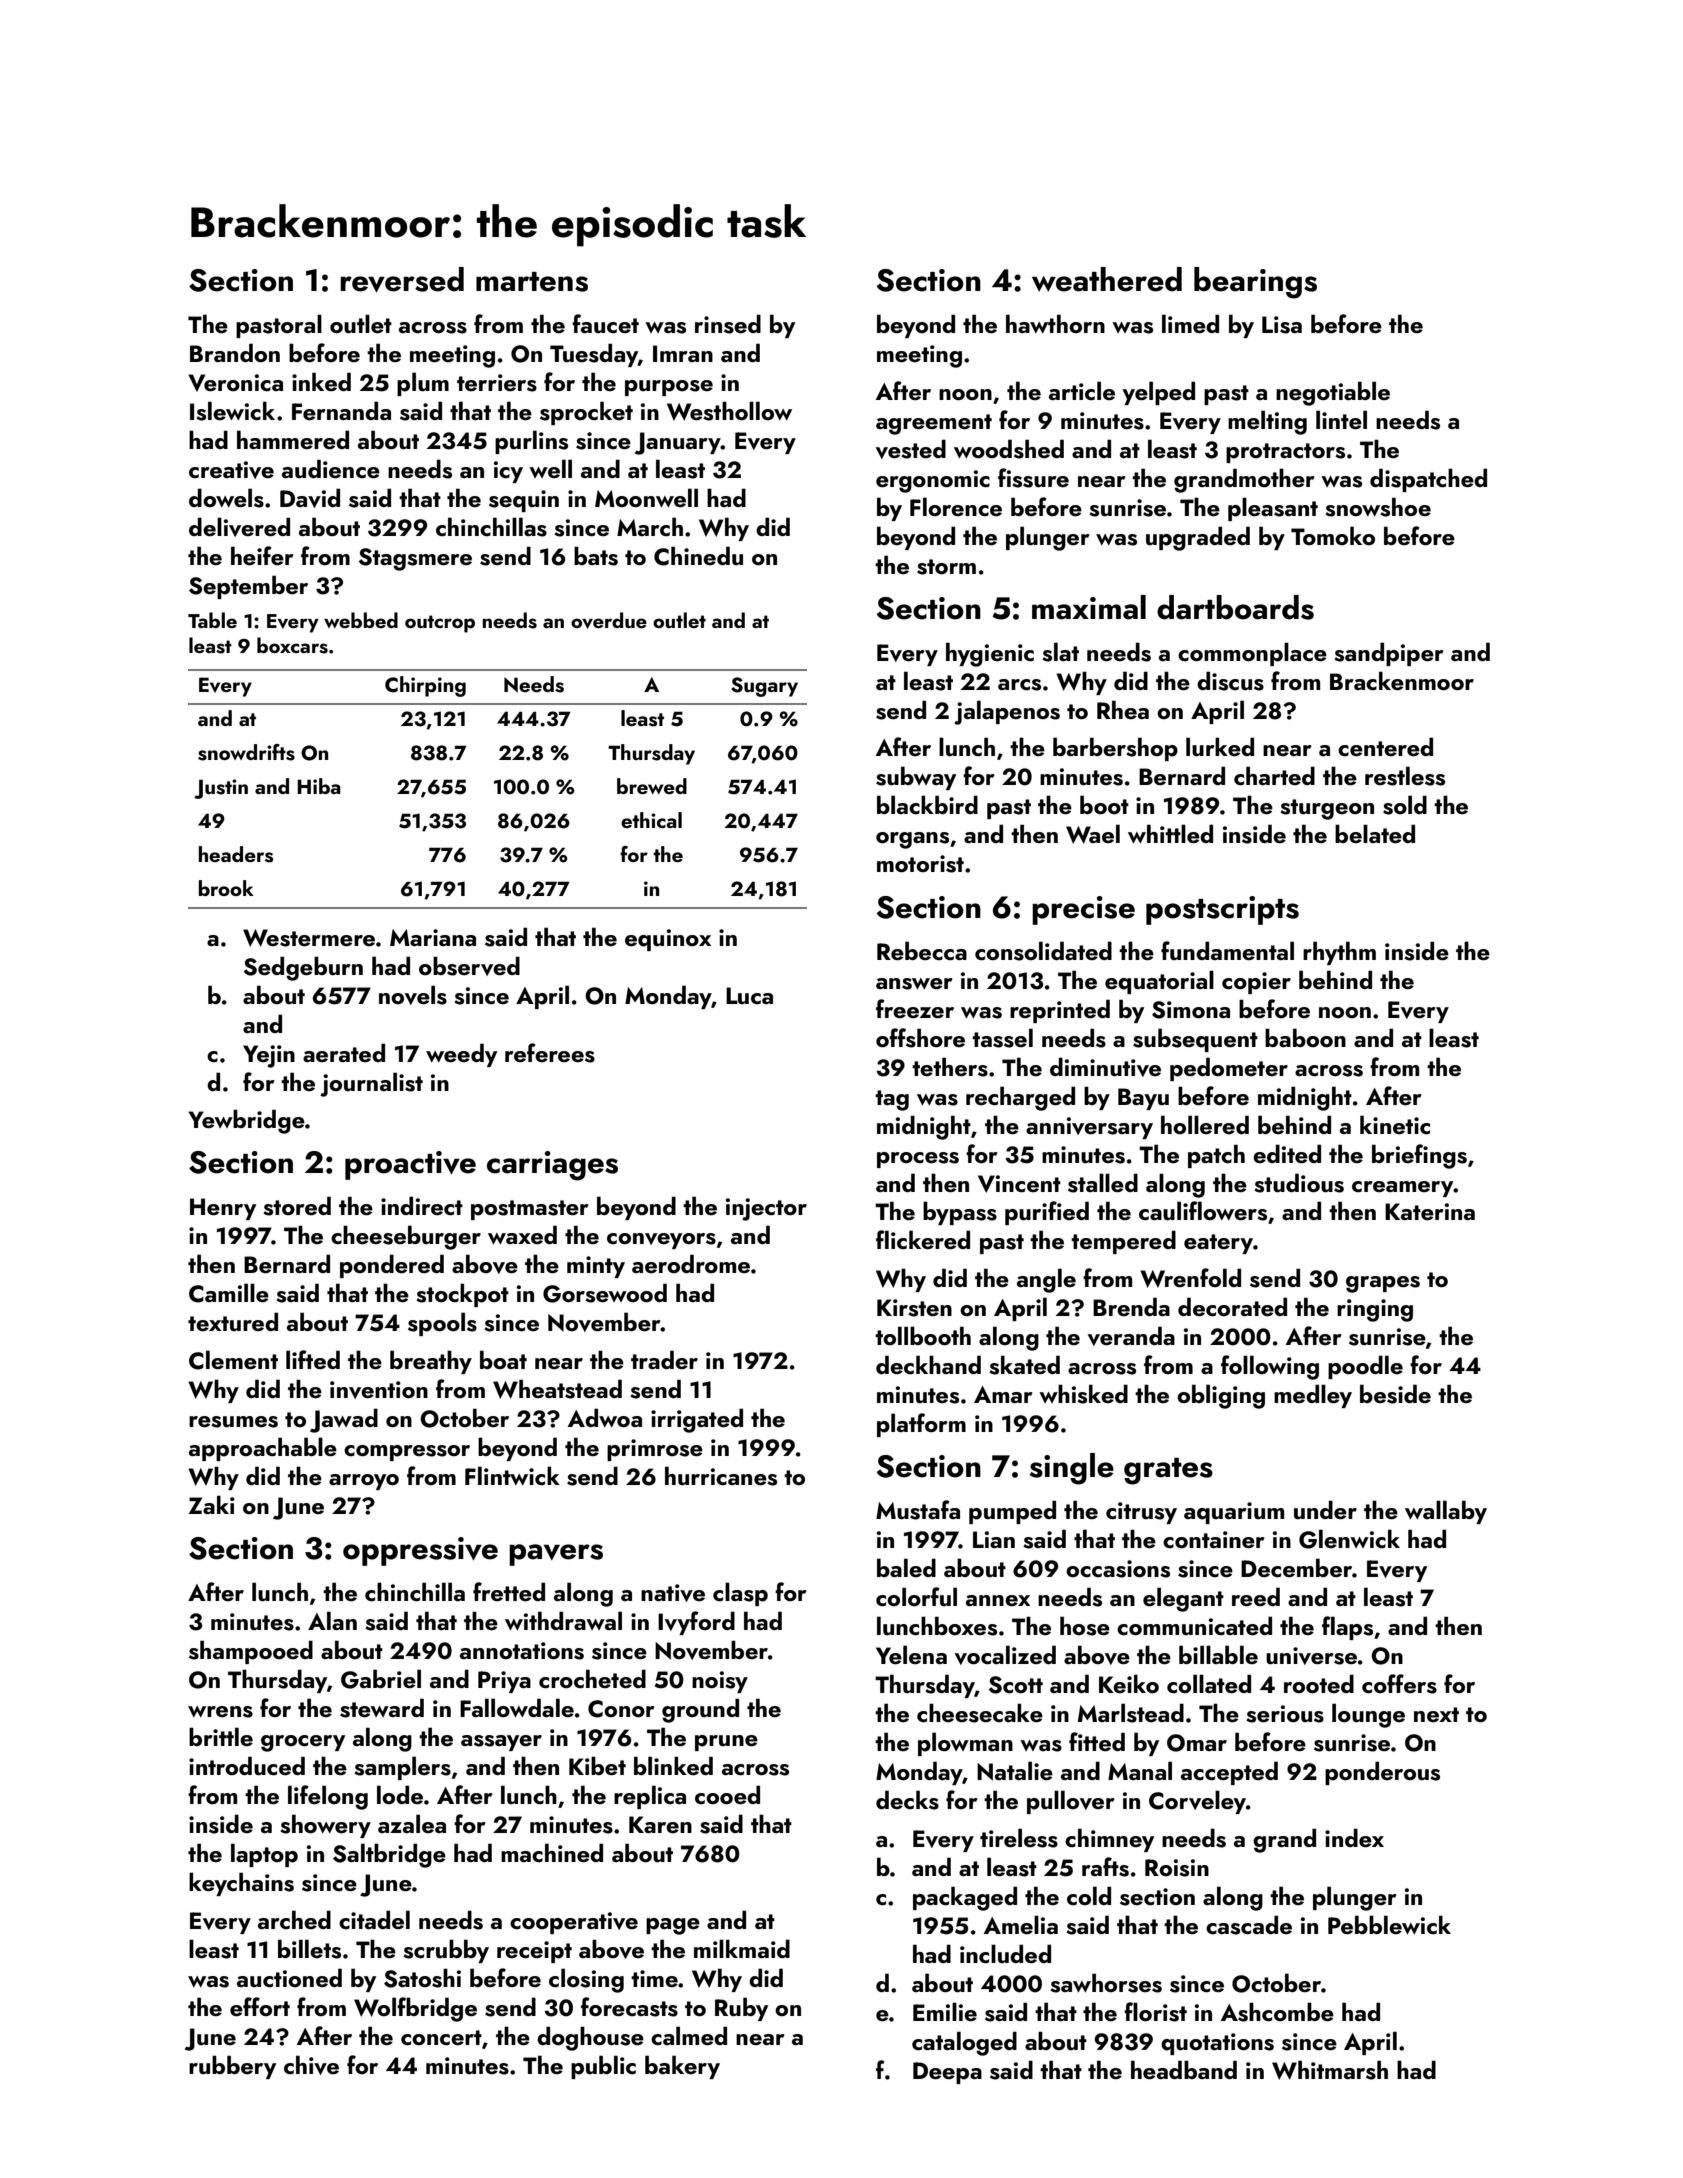 This page has height=2178, width=1683. What do you see at coordinates (918, 1160) in the page?
I see `process` at bounding box center [918, 1160].
